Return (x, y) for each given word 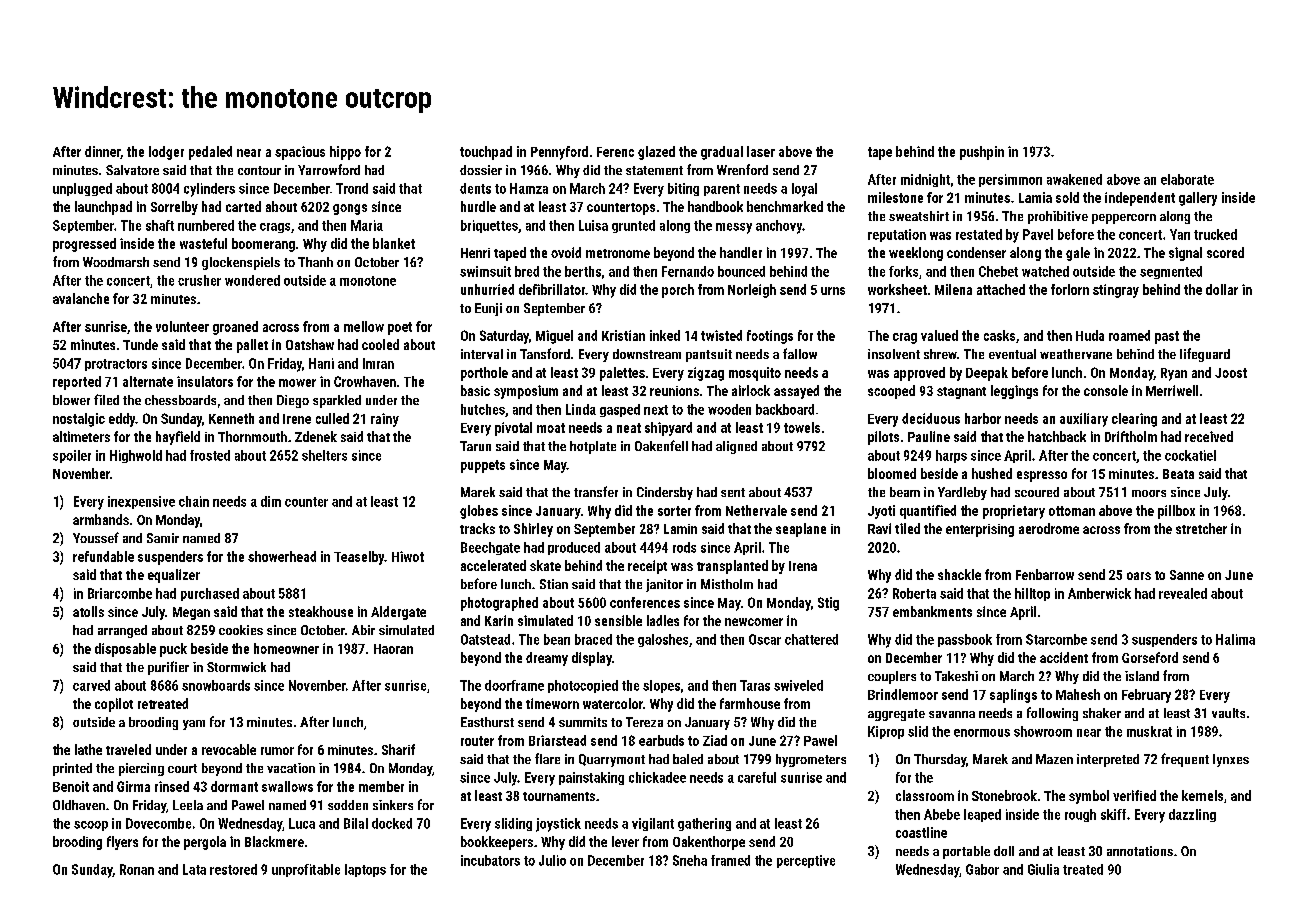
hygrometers (811, 760)
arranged (122, 631)
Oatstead (485, 639)
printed (72, 769)
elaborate (1187, 179)
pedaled (210, 153)
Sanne (1187, 575)
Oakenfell (661, 445)
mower (297, 383)
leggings (1014, 392)
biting (683, 189)
